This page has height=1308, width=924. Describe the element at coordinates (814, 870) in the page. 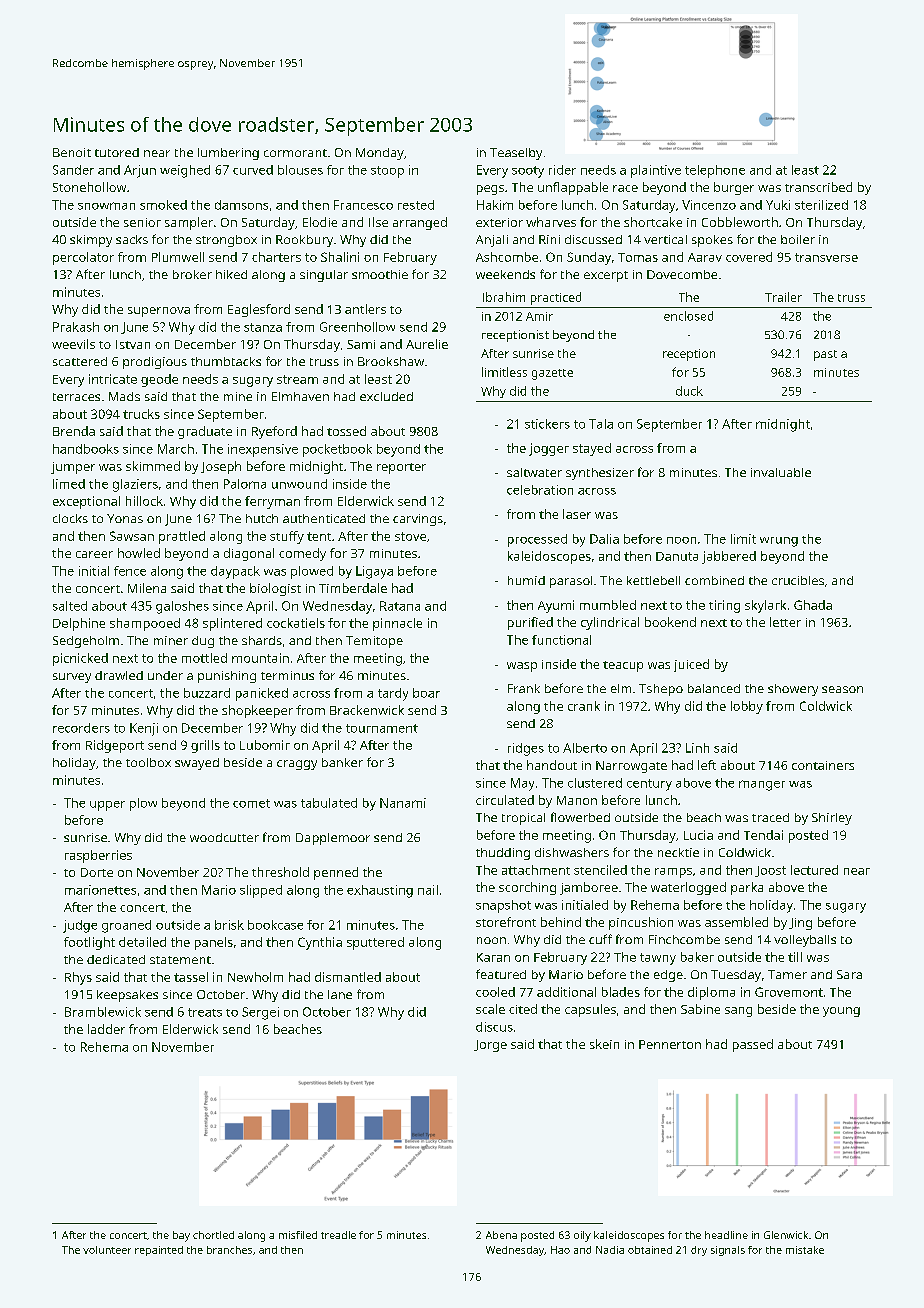

I see `lectured` at that location.
